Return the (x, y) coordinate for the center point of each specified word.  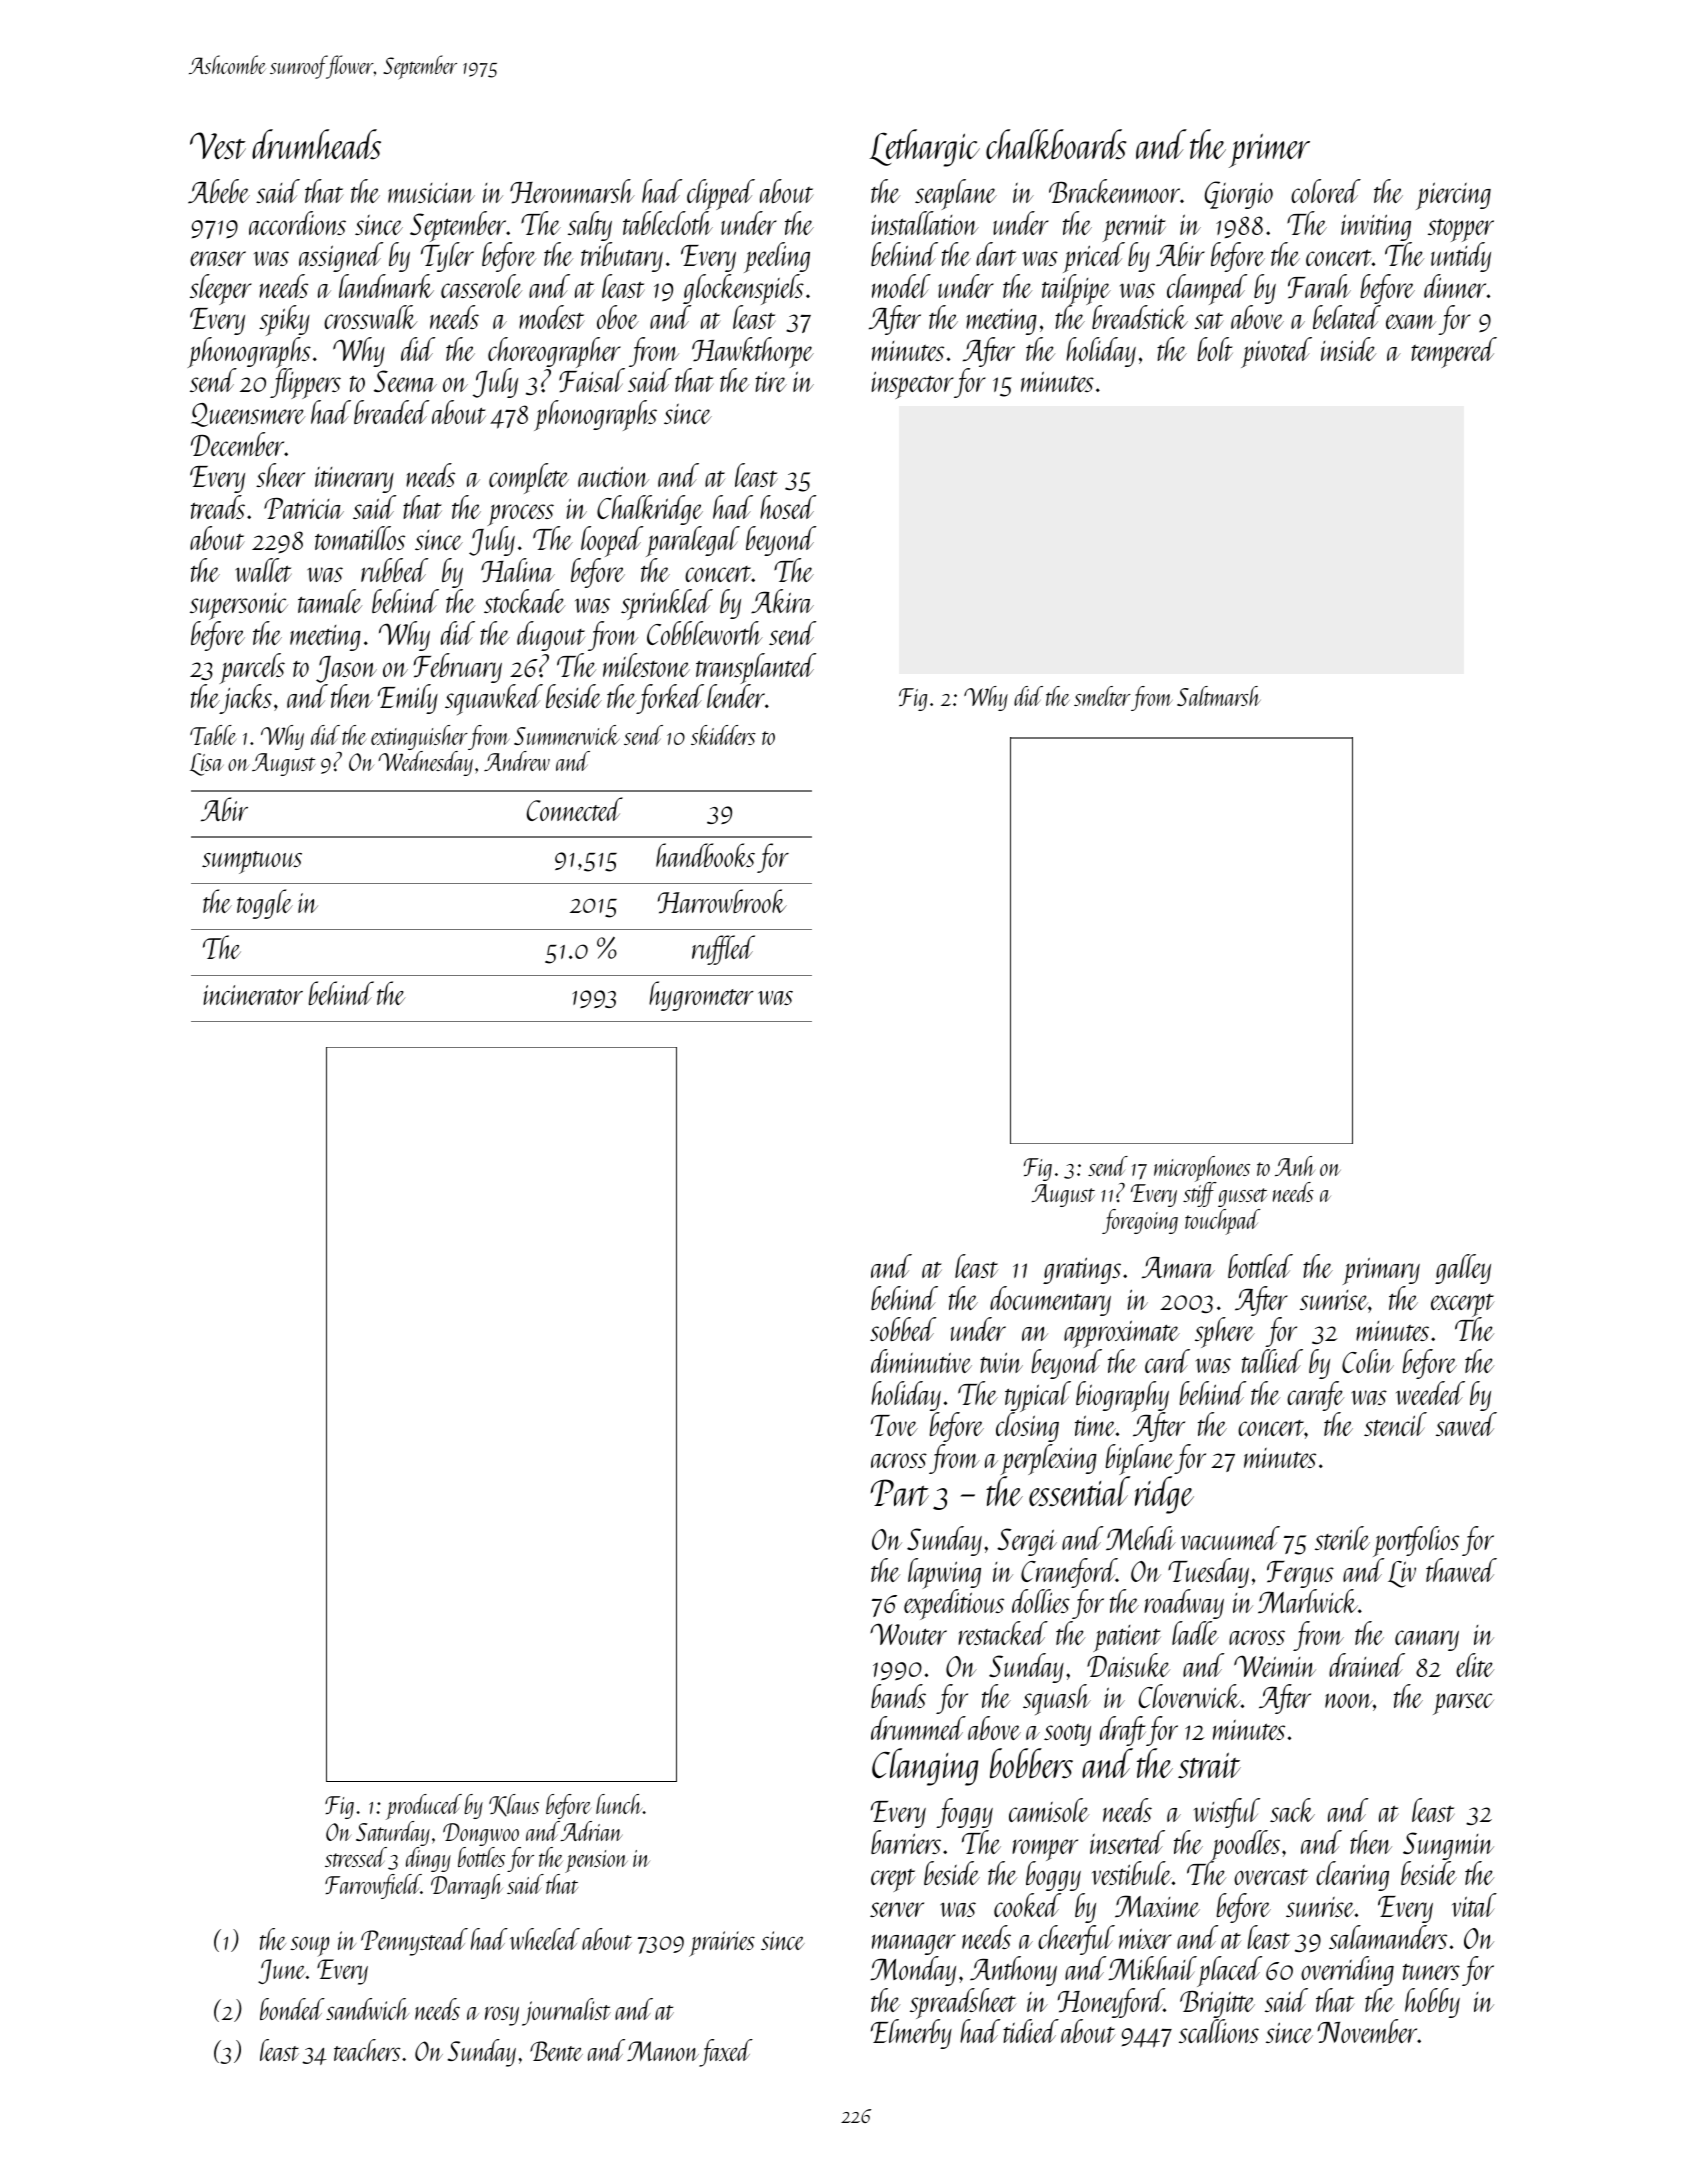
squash (1057, 1699)
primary (1381, 1271)
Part (900, 1492)
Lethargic (925, 148)
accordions (297, 223)
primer (1269, 150)
